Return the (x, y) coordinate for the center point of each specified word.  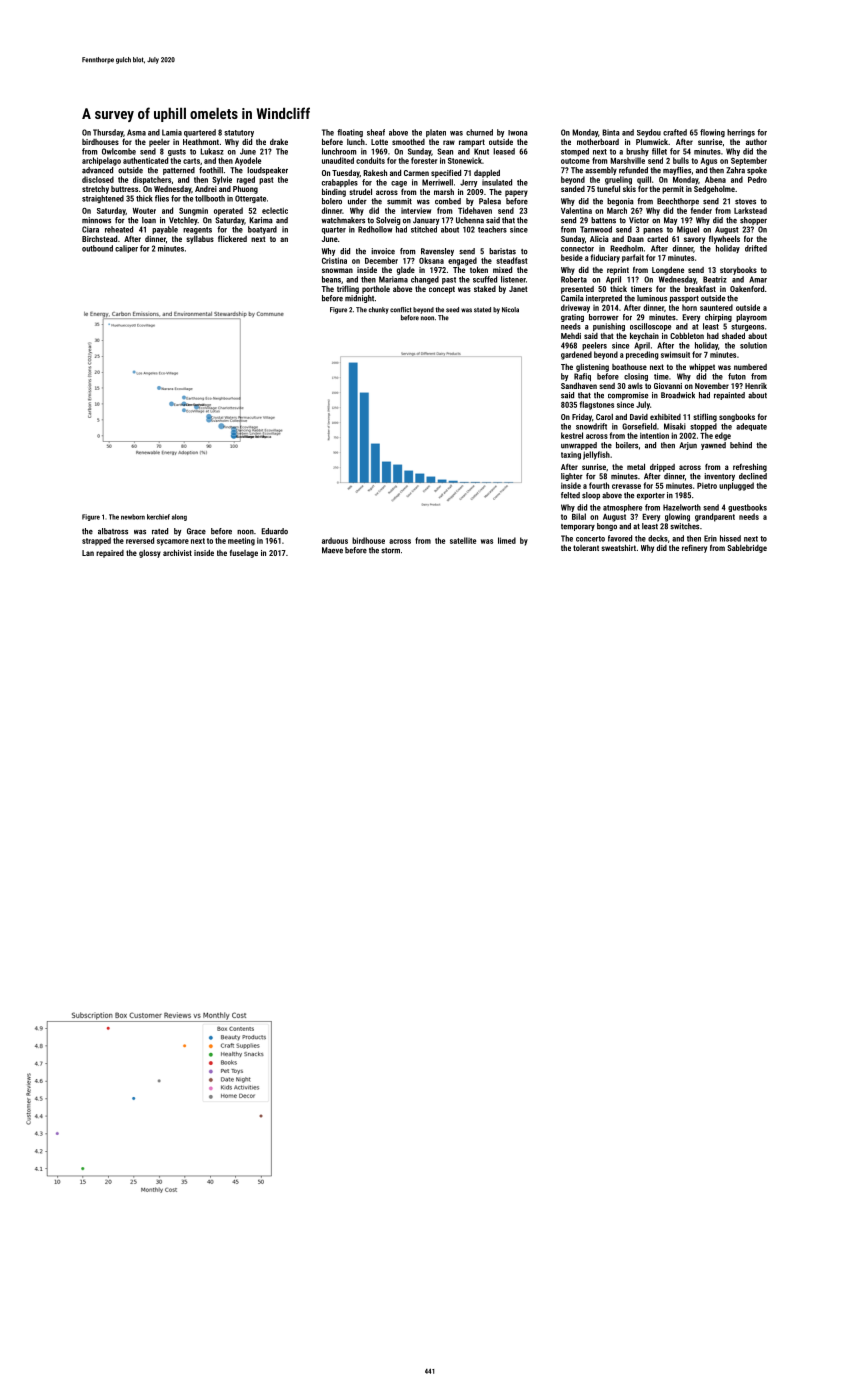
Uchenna (470, 220)
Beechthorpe (678, 202)
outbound (97, 248)
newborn (133, 517)
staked (485, 289)
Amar (758, 279)
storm (390, 551)
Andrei (206, 189)
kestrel (572, 435)
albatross (113, 531)
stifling (705, 417)
